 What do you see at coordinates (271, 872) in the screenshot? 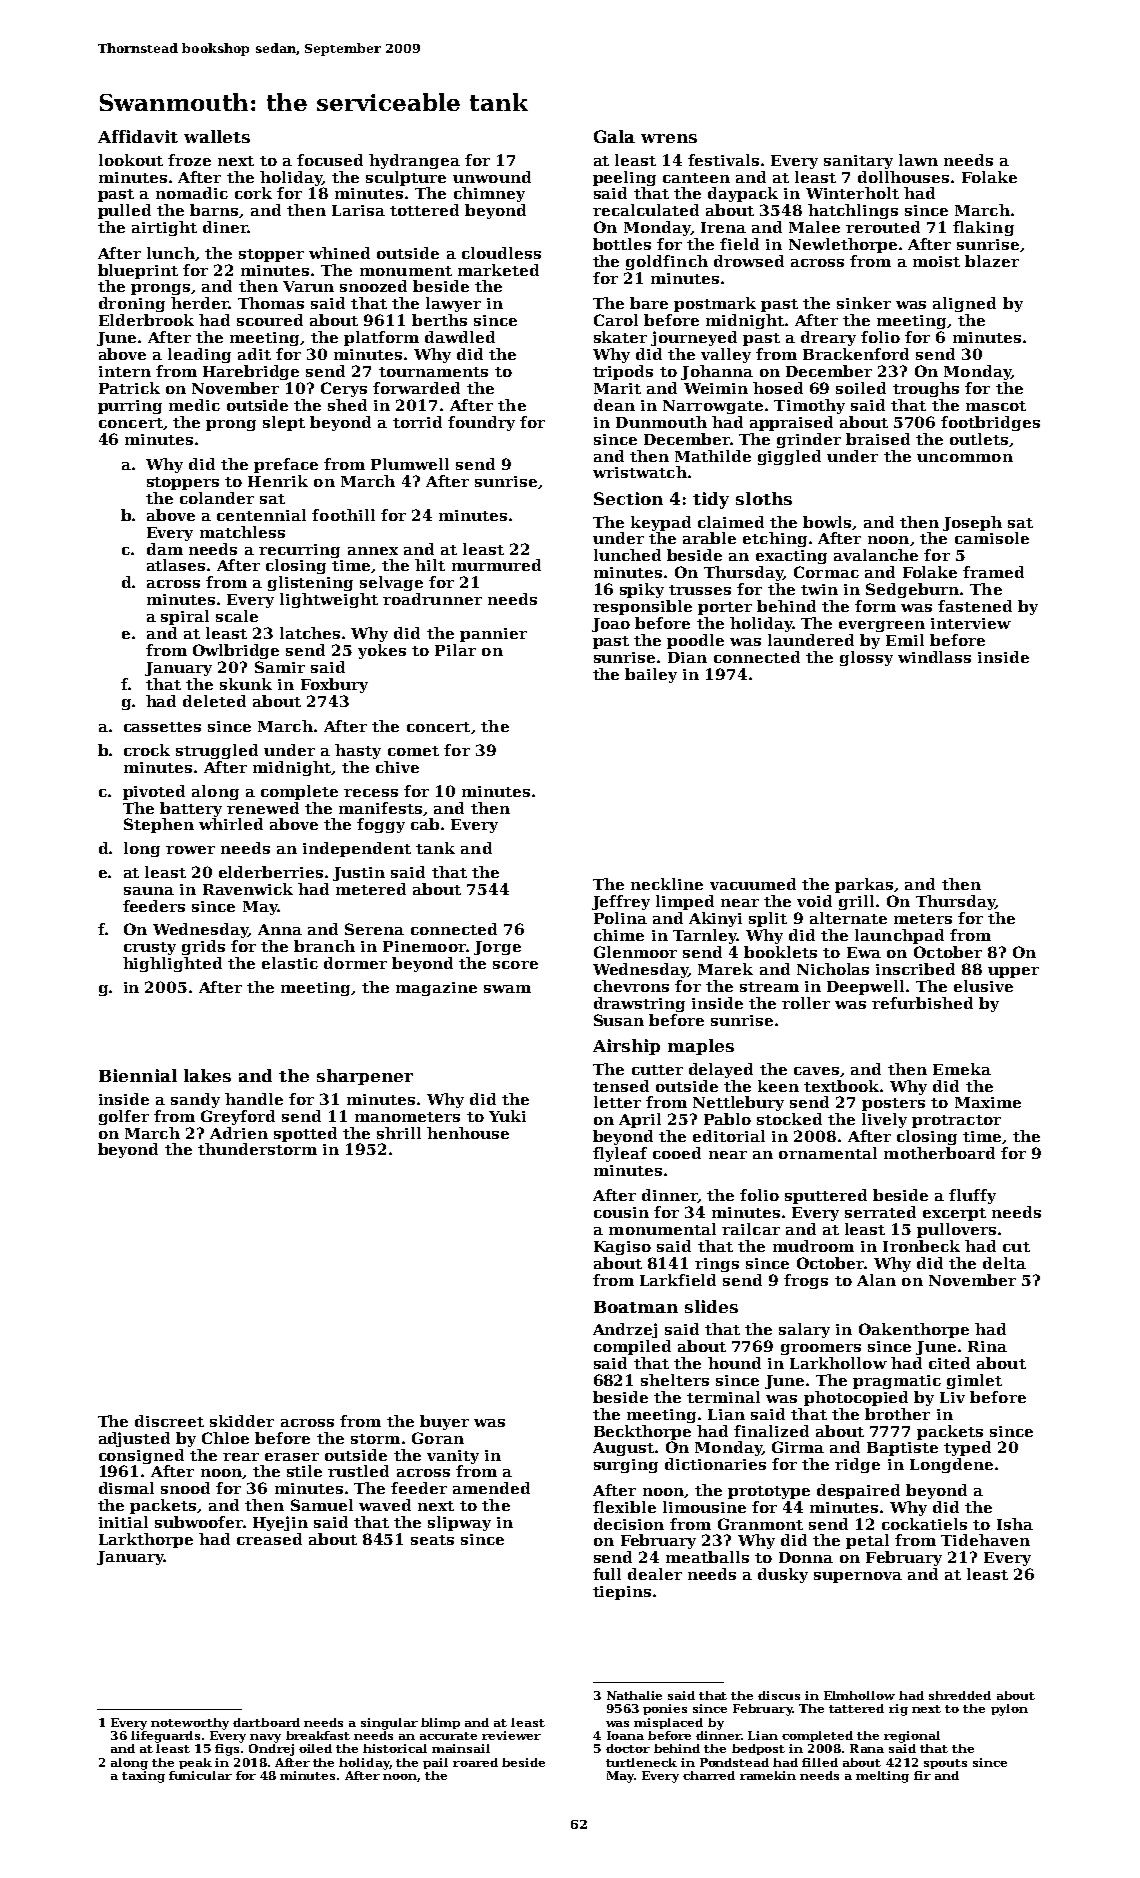
I see `elderberries` at bounding box center [271, 872].
